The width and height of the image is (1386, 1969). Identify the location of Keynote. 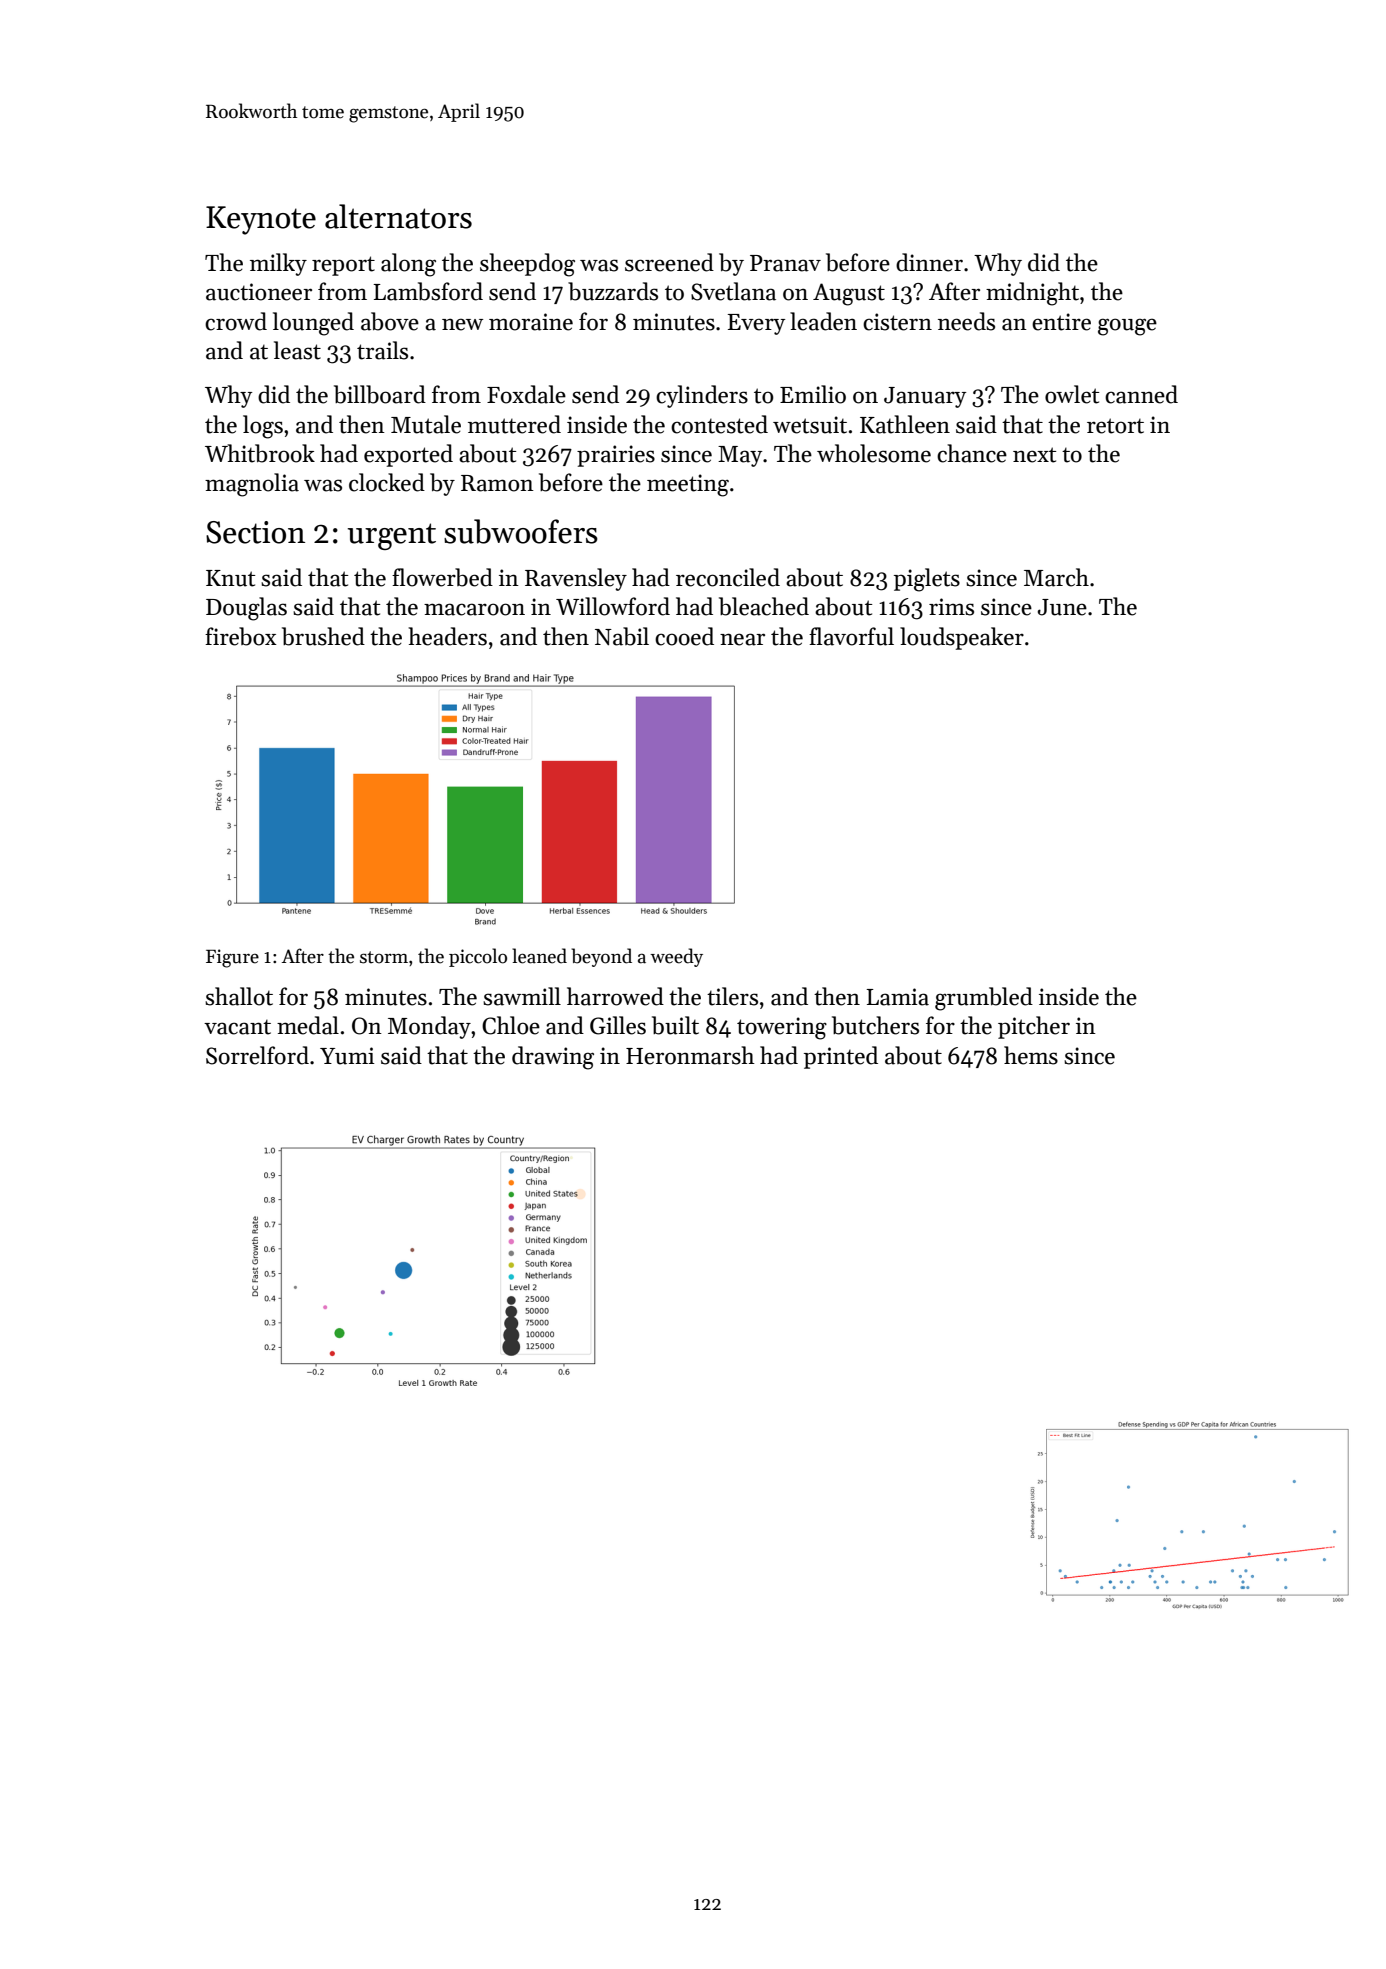
(261, 220).
